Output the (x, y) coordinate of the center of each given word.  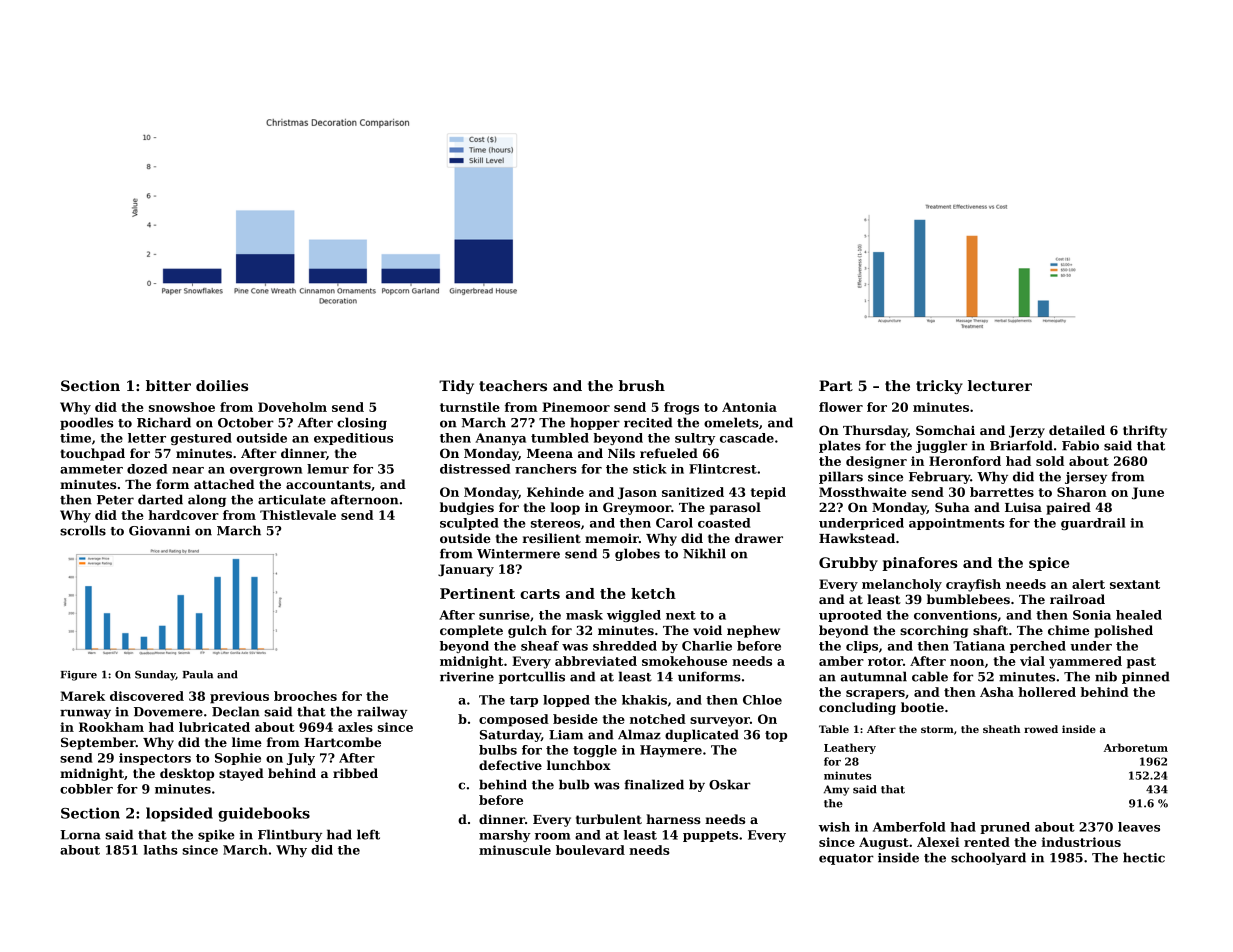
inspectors (155, 759)
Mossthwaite (862, 492)
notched (658, 719)
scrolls (83, 530)
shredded (625, 646)
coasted (724, 523)
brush (642, 385)
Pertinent (477, 593)
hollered (1047, 692)
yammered (1085, 662)
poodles (86, 423)
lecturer (1000, 385)
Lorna (80, 835)
